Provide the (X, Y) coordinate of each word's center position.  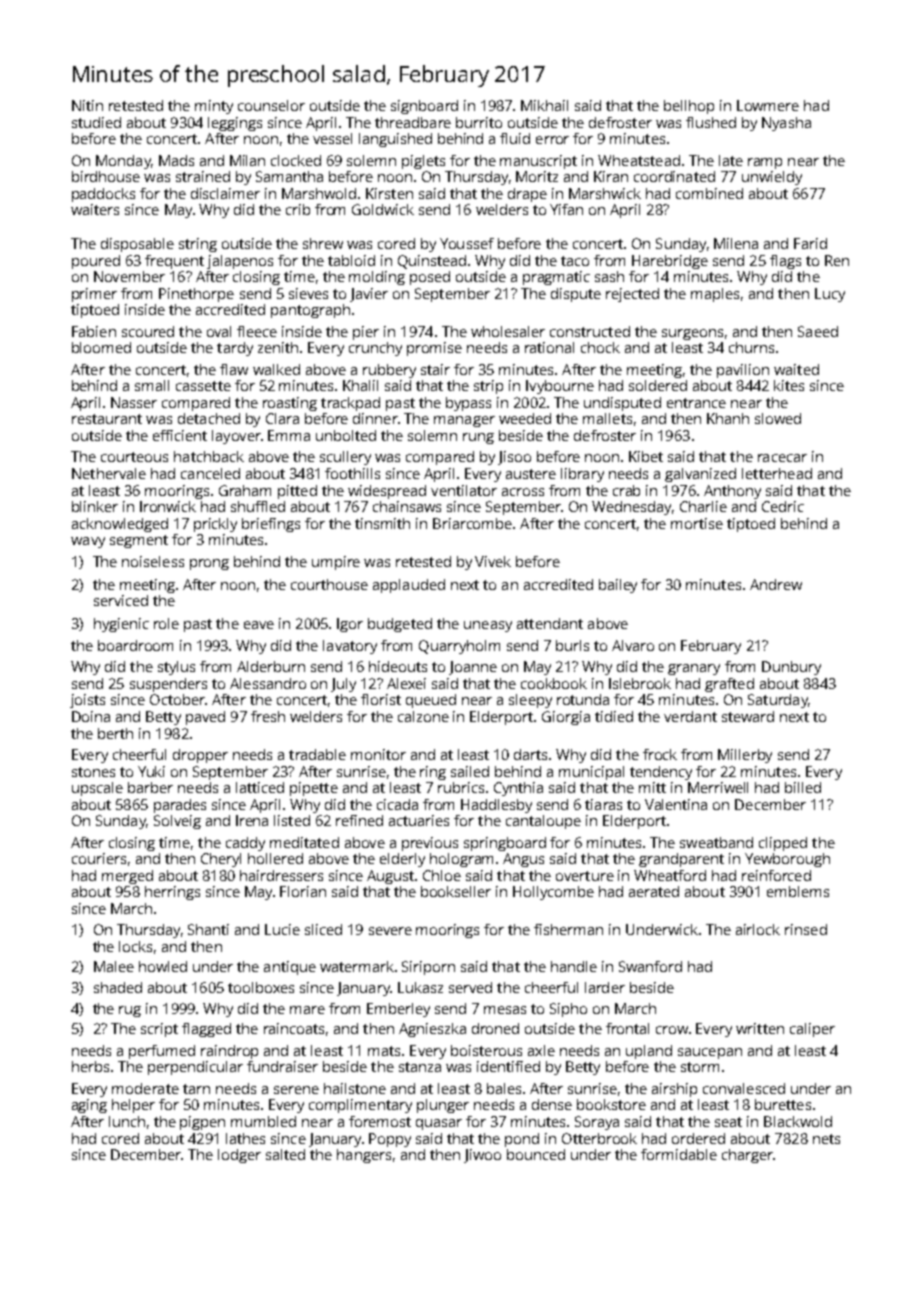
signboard (424, 107)
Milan (247, 160)
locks (135, 946)
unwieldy (772, 178)
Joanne (473, 668)
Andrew (776, 584)
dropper (200, 756)
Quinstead (432, 262)
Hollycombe (553, 893)
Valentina (676, 804)
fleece (257, 331)
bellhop (689, 107)
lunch (127, 1121)
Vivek (493, 561)
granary (694, 669)
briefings (271, 525)
